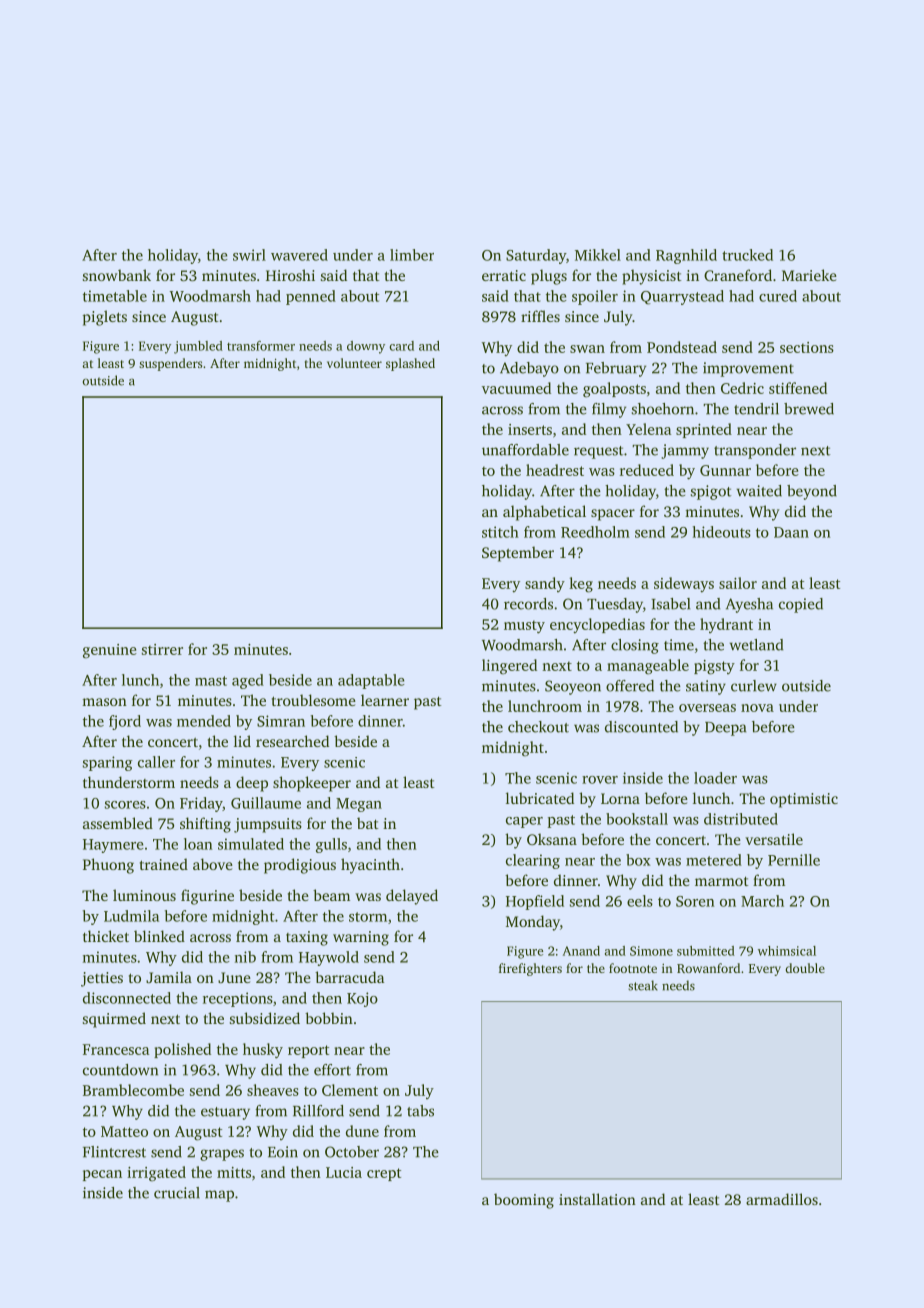  What do you see at coordinates (530, 969) in the image?
I see `firefighters` at bounding box center [530, 969].
